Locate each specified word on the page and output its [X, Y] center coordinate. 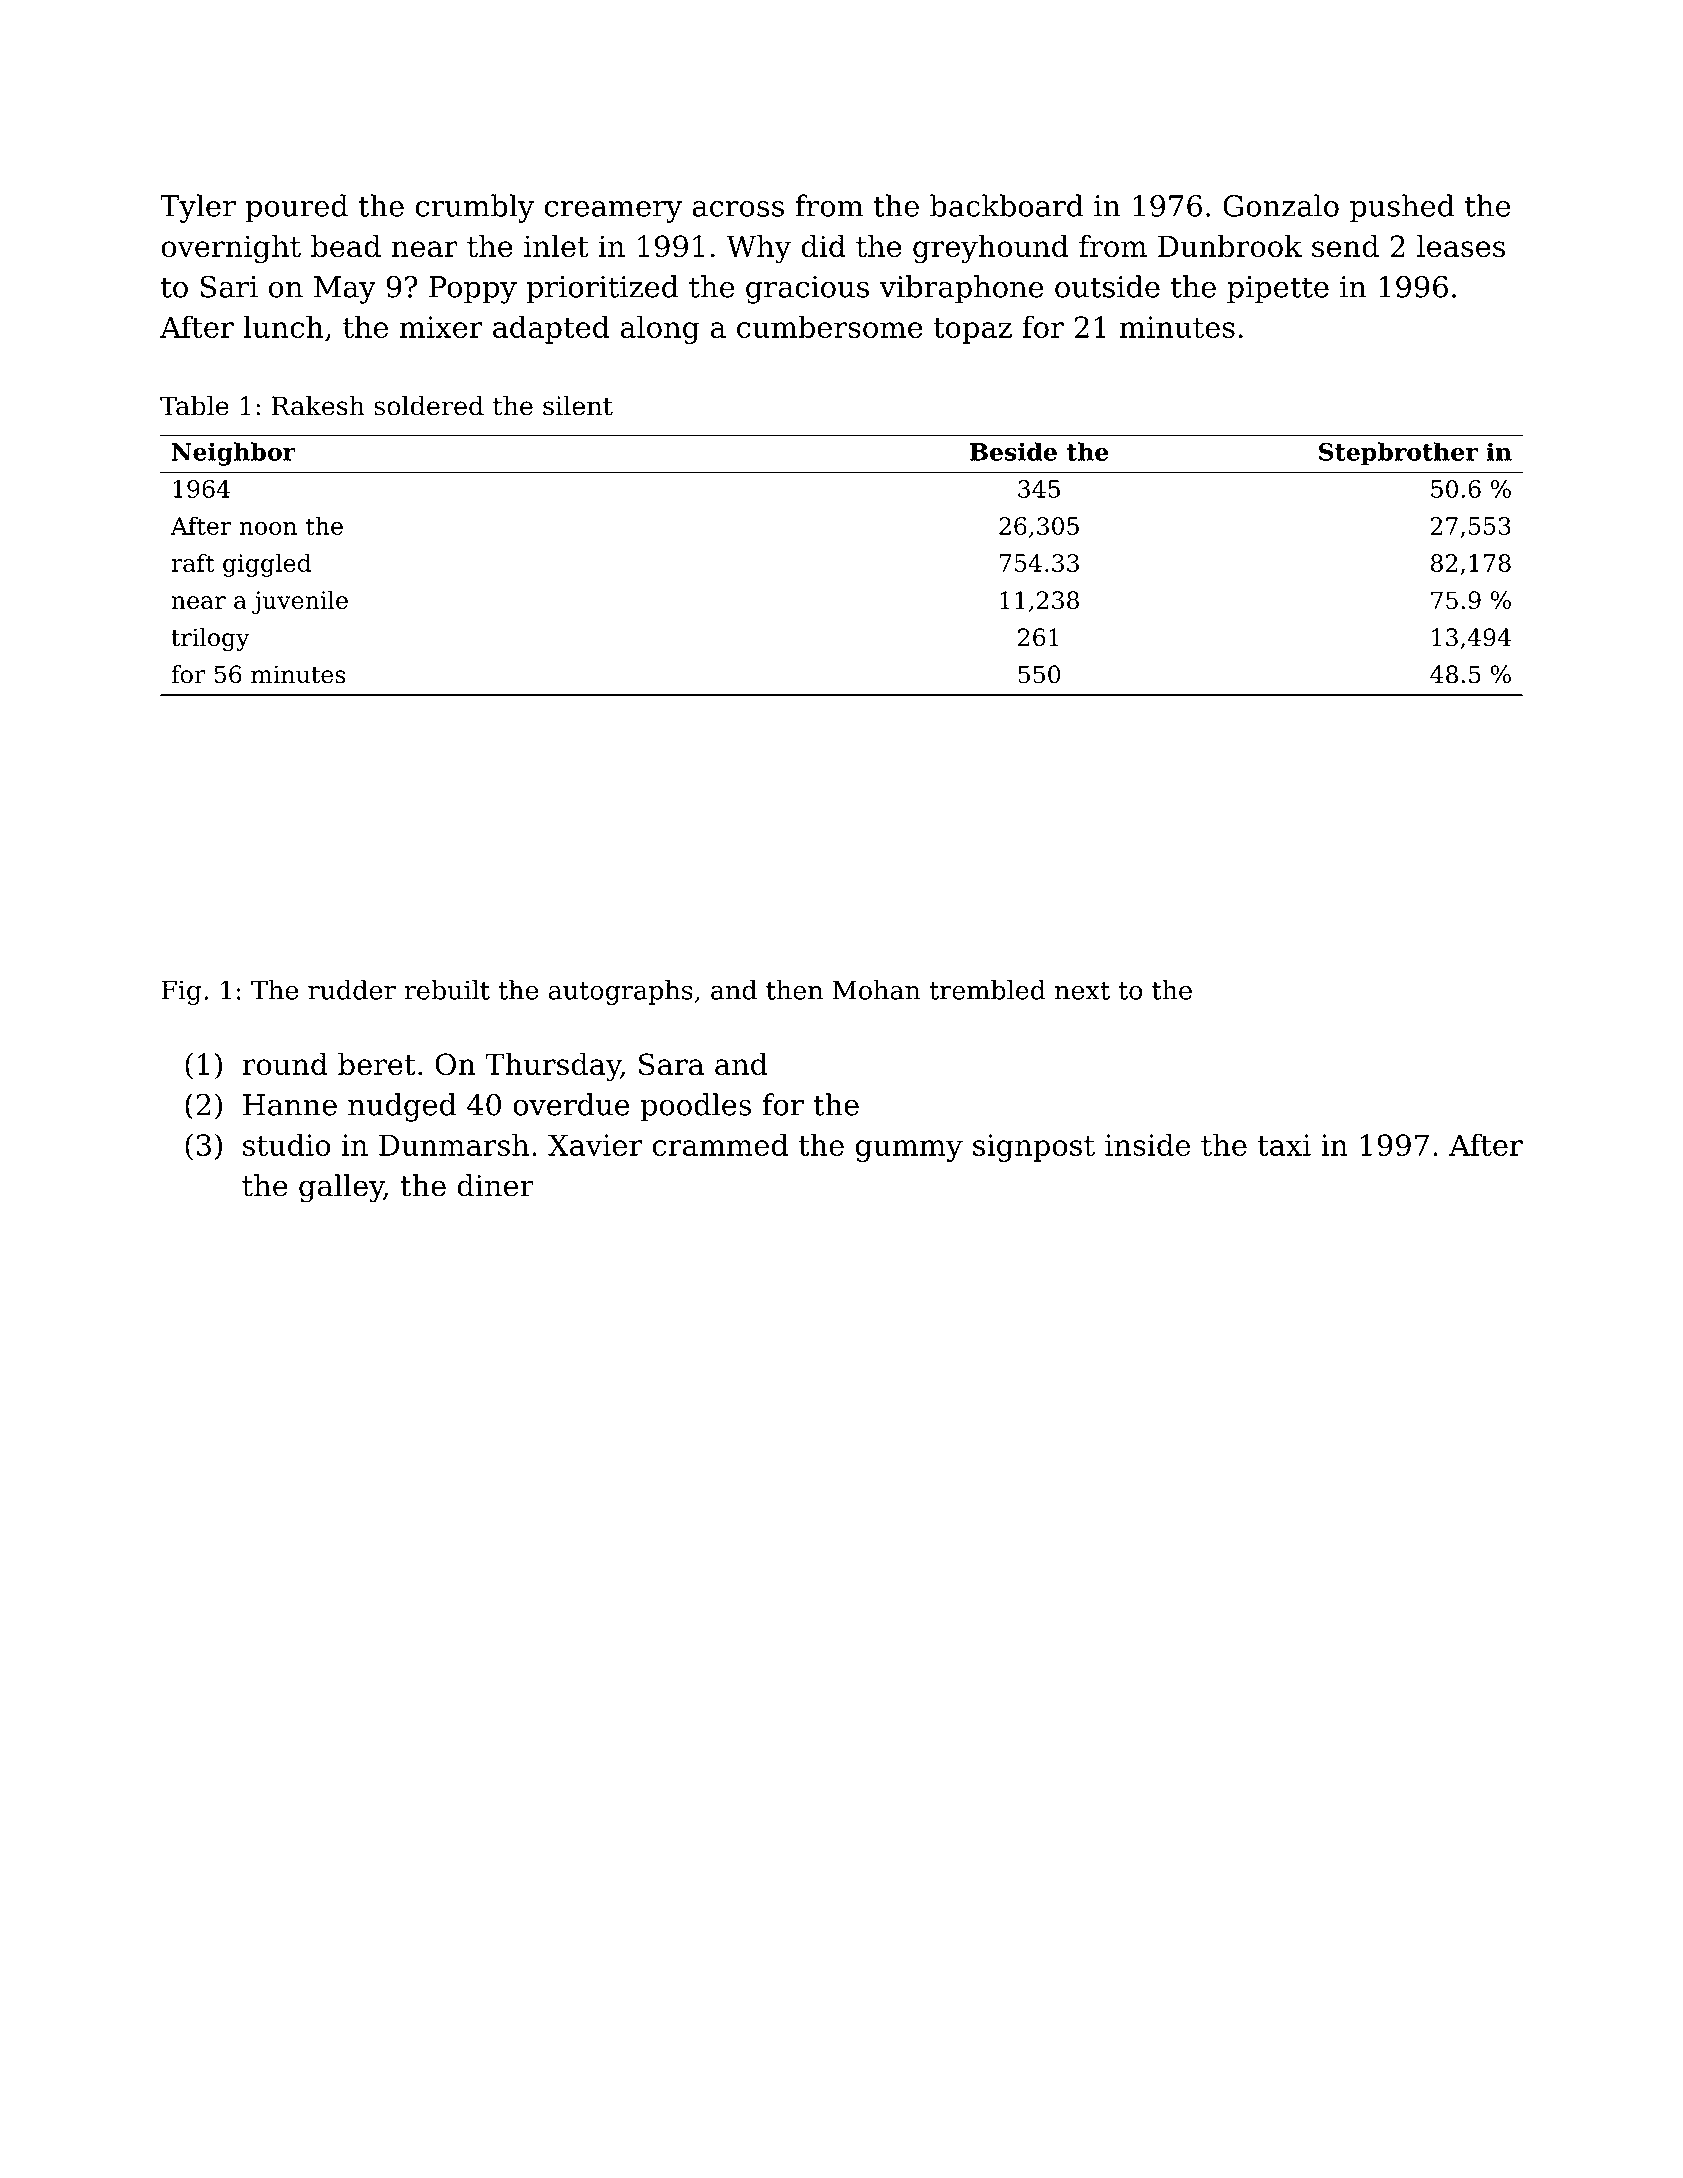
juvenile [300, 602]
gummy [909, 1151]
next [1082, 991]
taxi [1284, 1145]
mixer [441, 327]
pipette [1278, 290]
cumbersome [830, 326]
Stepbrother [1398, 454]
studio [286, 1144]
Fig [181, 992]
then [794, 990]
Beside [1013, 451]
